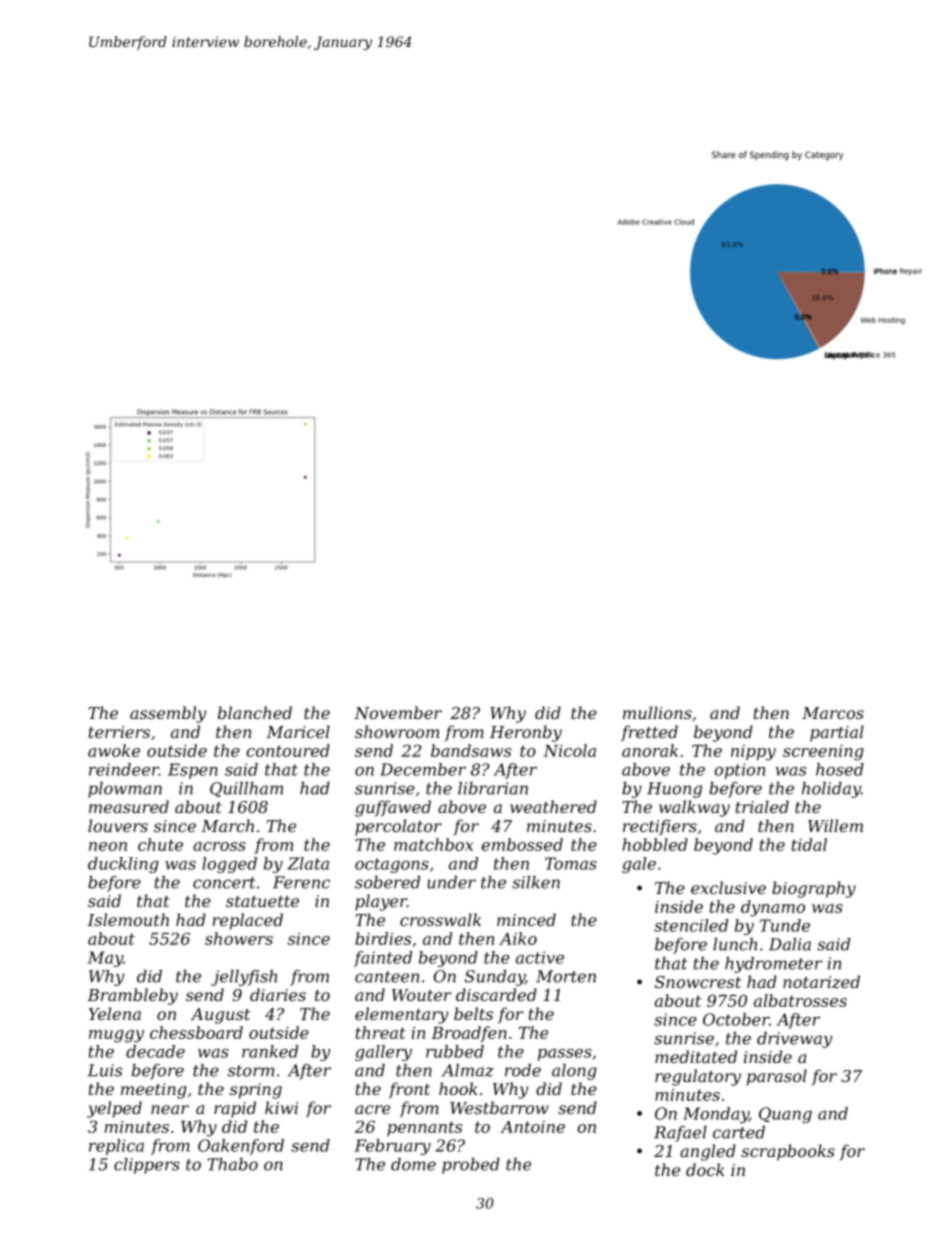 The height and width of the image is (1233, 952). Describe the element at coordinates (170, 1109) in the image. I see `near` at that location.
